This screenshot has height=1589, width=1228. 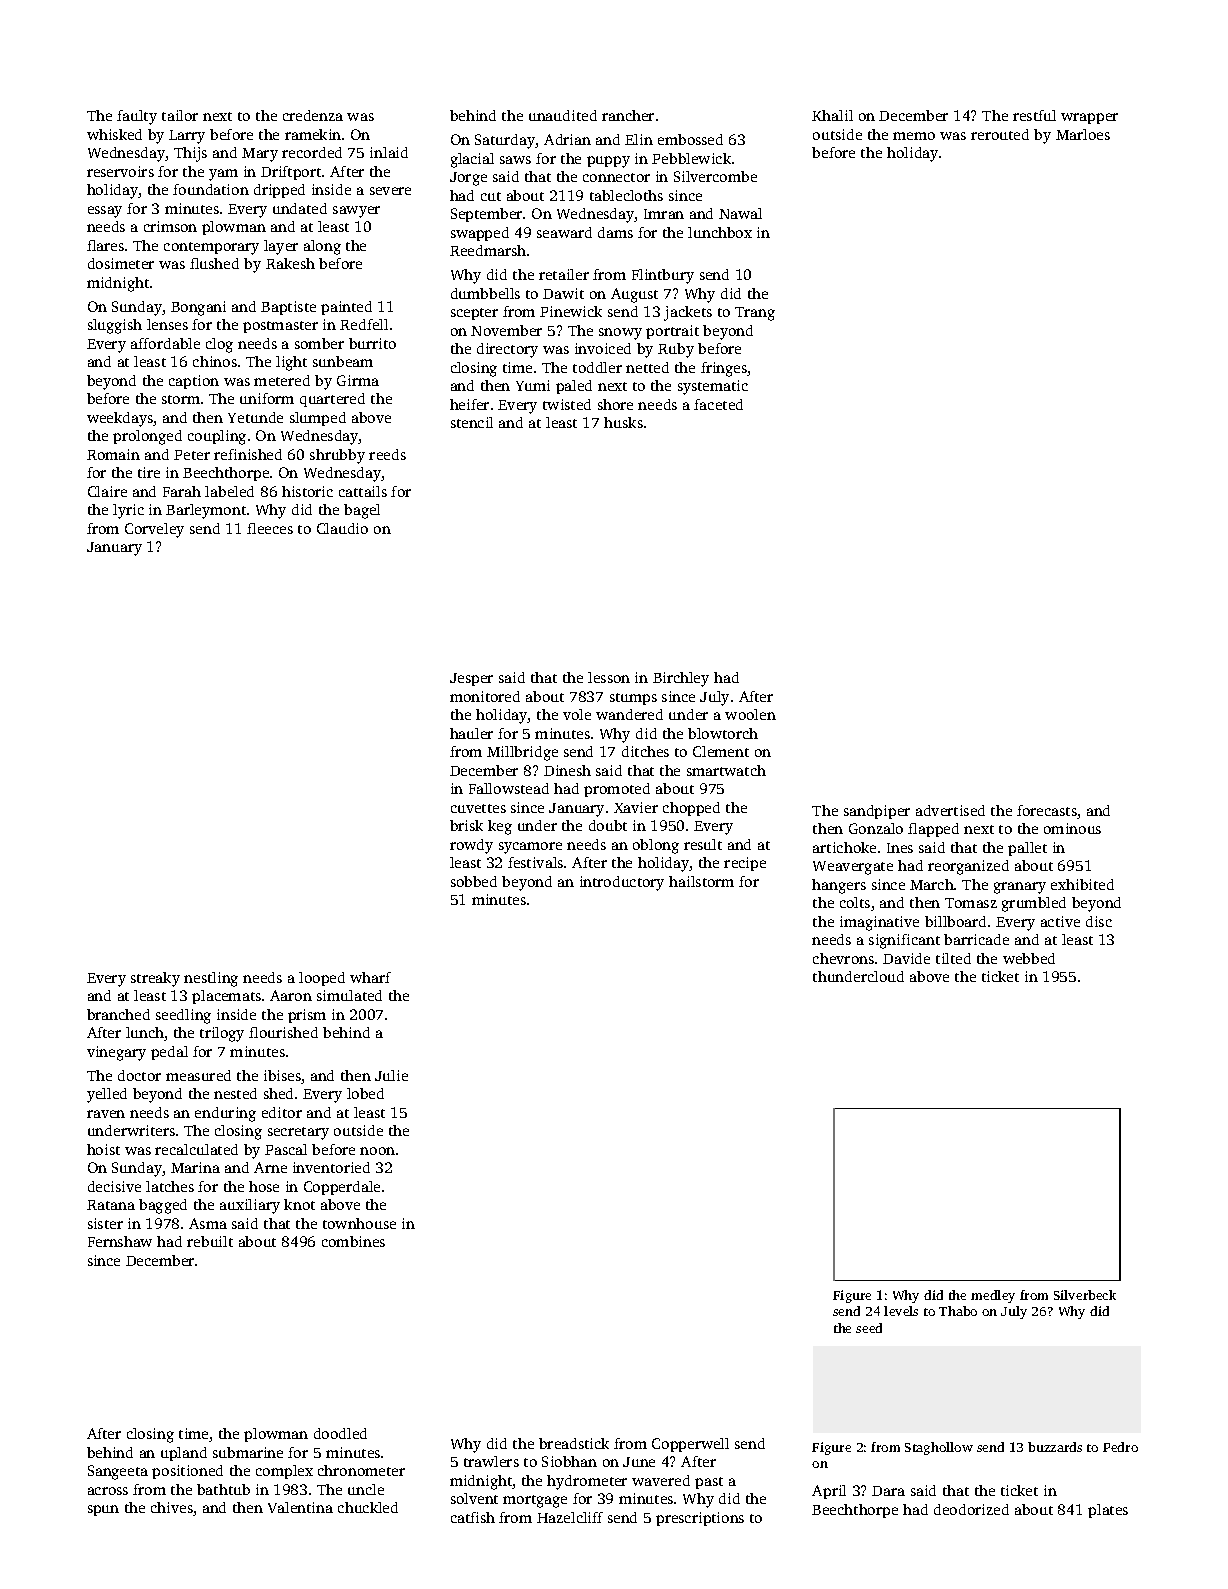 I want to click on Julie, so click(x=391, y=1075).
